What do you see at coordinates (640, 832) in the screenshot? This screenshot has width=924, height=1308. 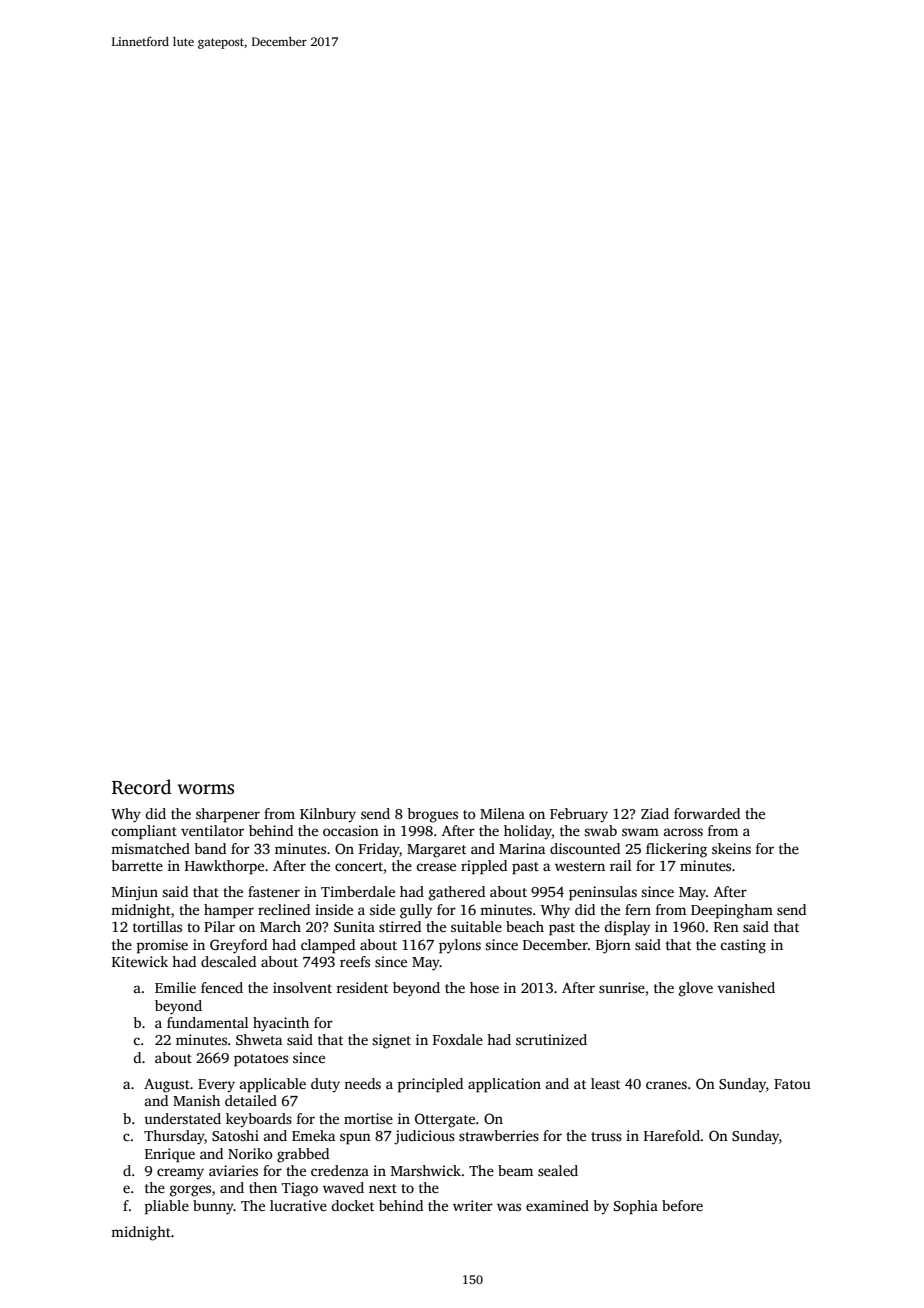 I see `swam` at bounding box center [640, 832].
